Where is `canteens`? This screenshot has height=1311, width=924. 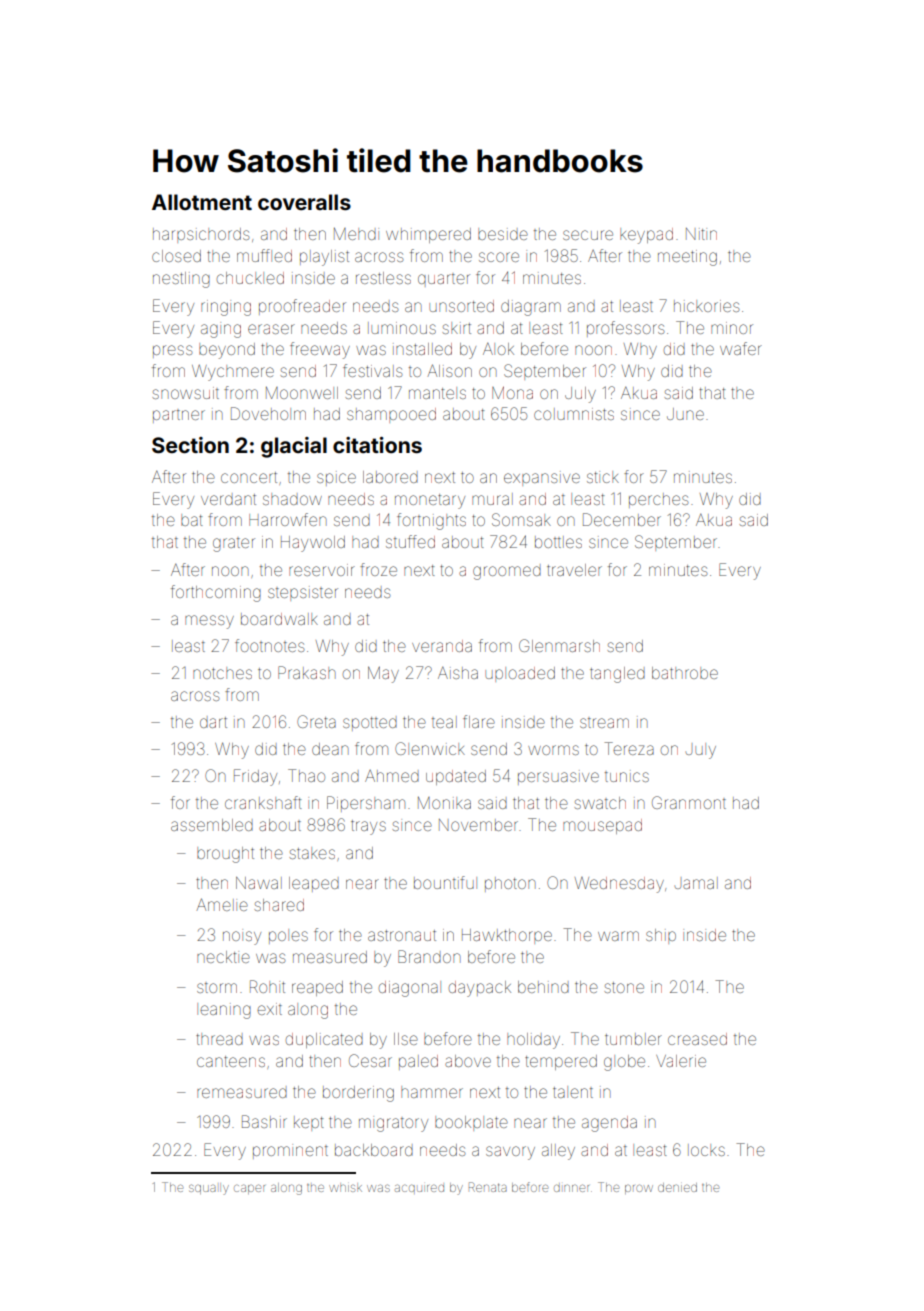
canteens is located at coordinates (231, 1061).
